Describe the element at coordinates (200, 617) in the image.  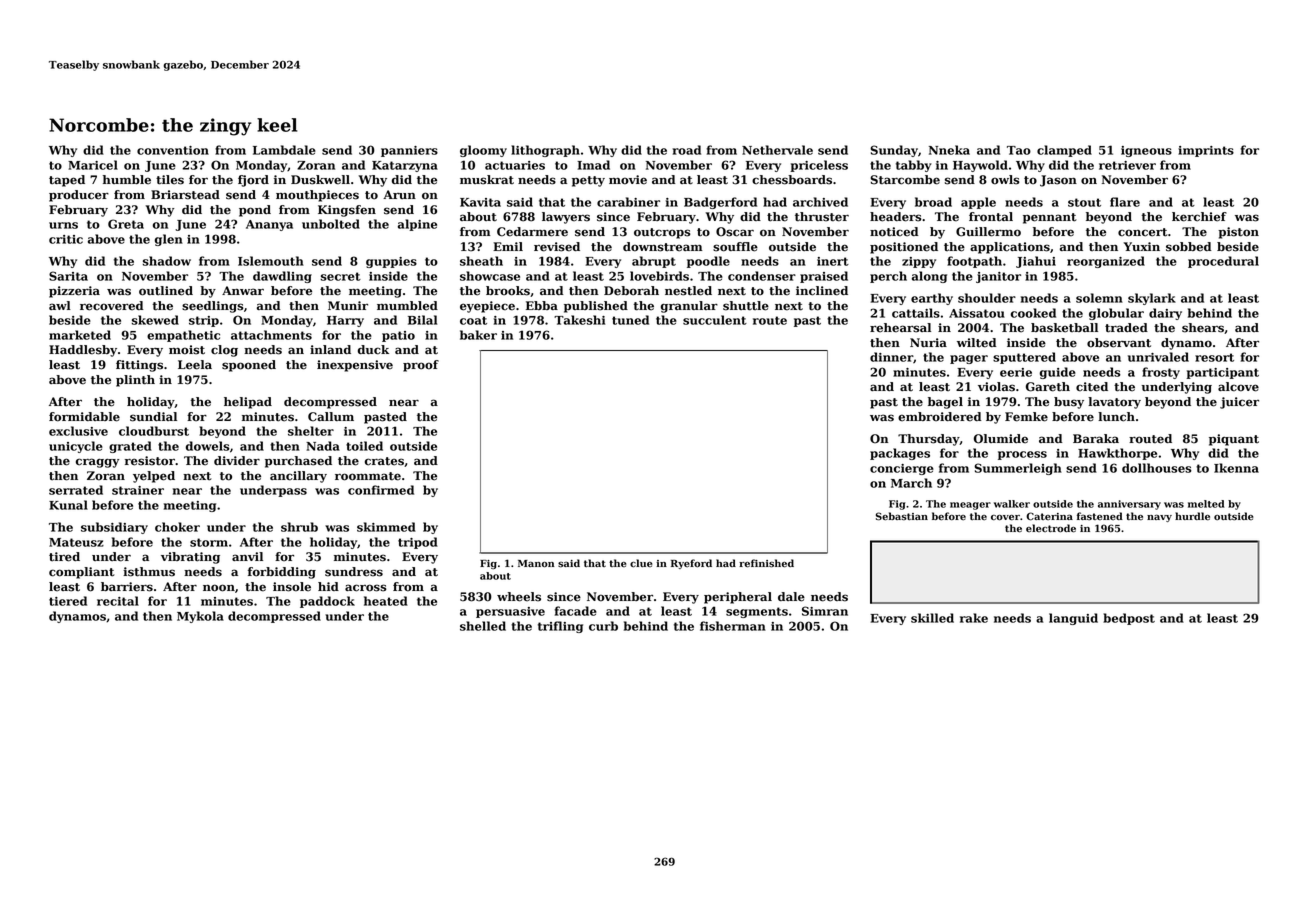
I see `Mykola` at that location.
